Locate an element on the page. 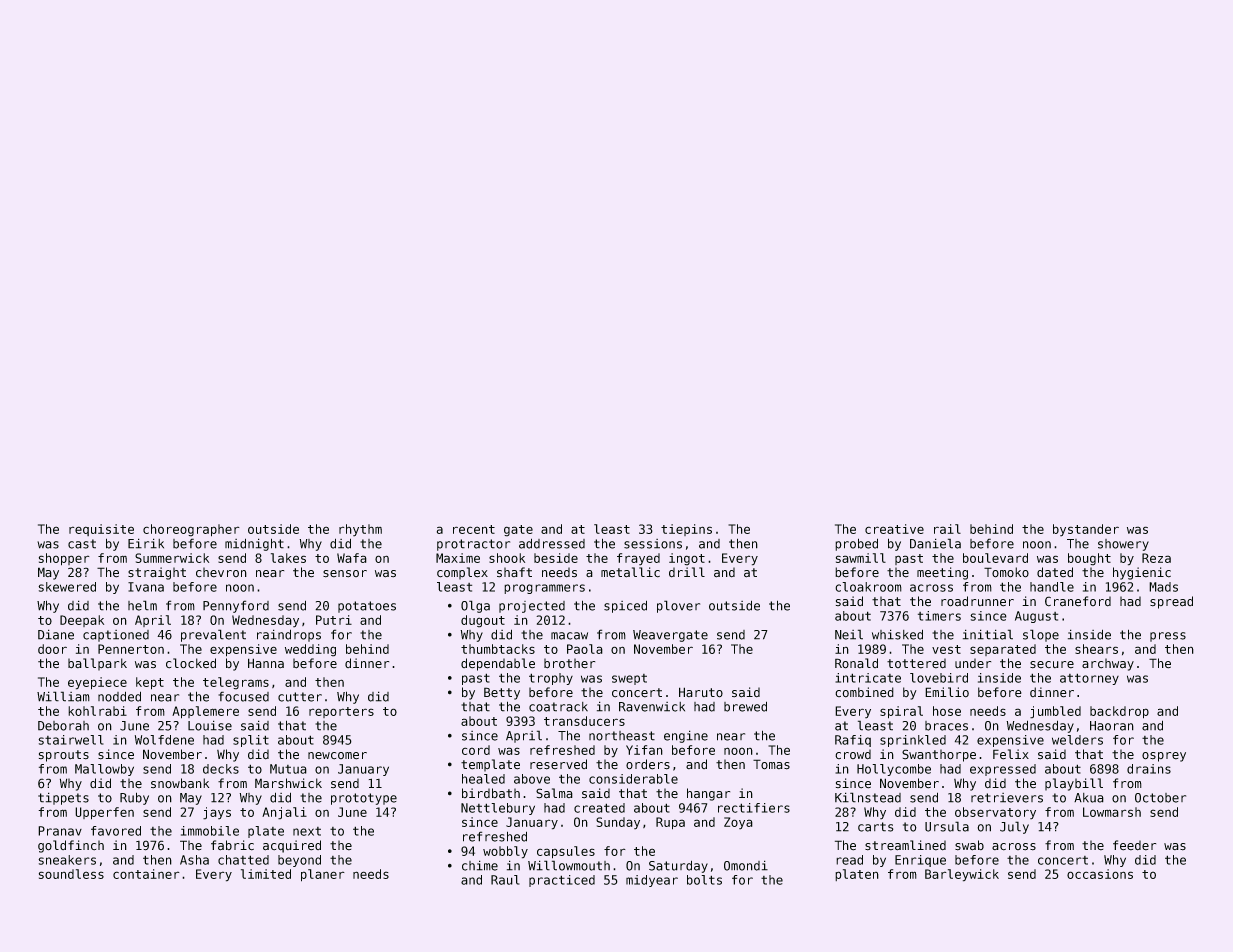  decks is located at coordinates (221, 769).
